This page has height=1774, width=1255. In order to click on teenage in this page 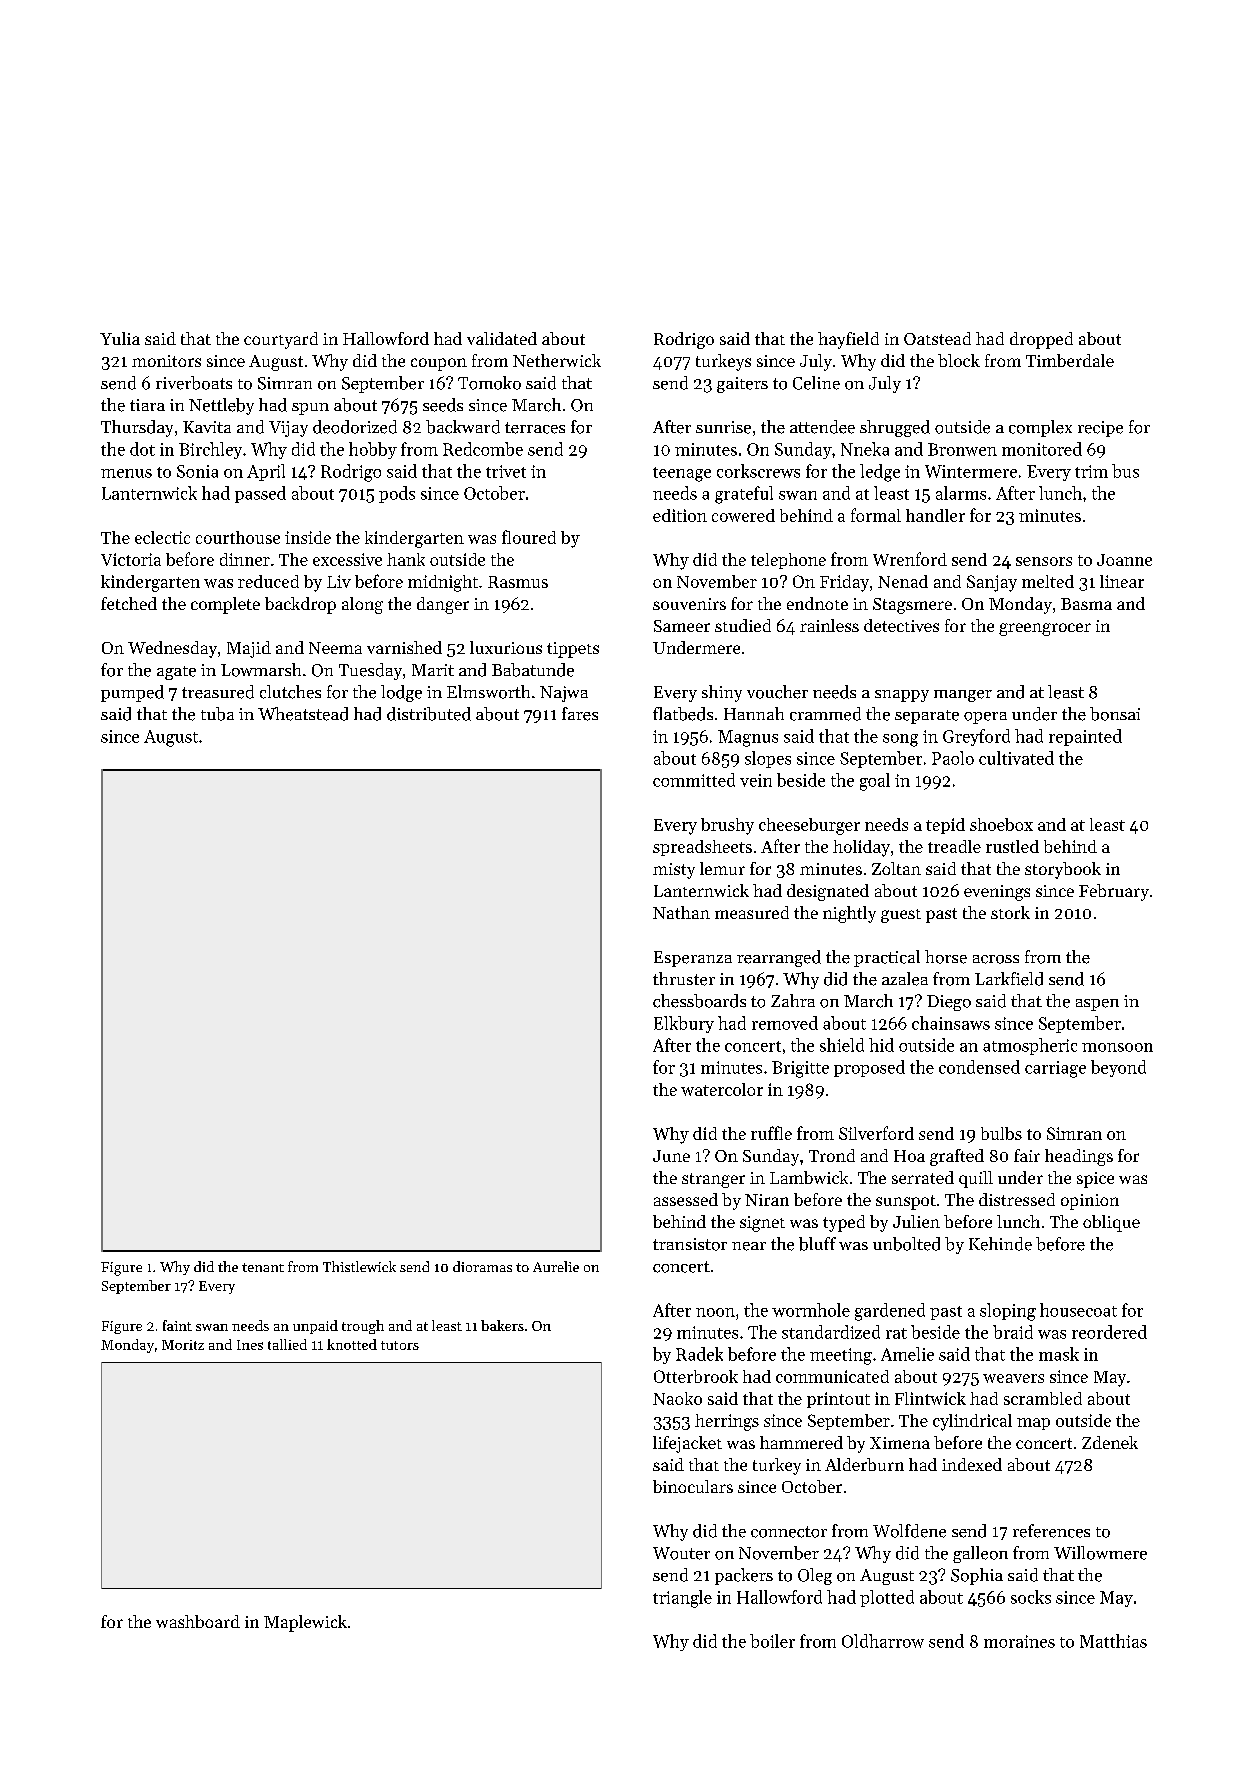, I will do `click(682, 474)`.
